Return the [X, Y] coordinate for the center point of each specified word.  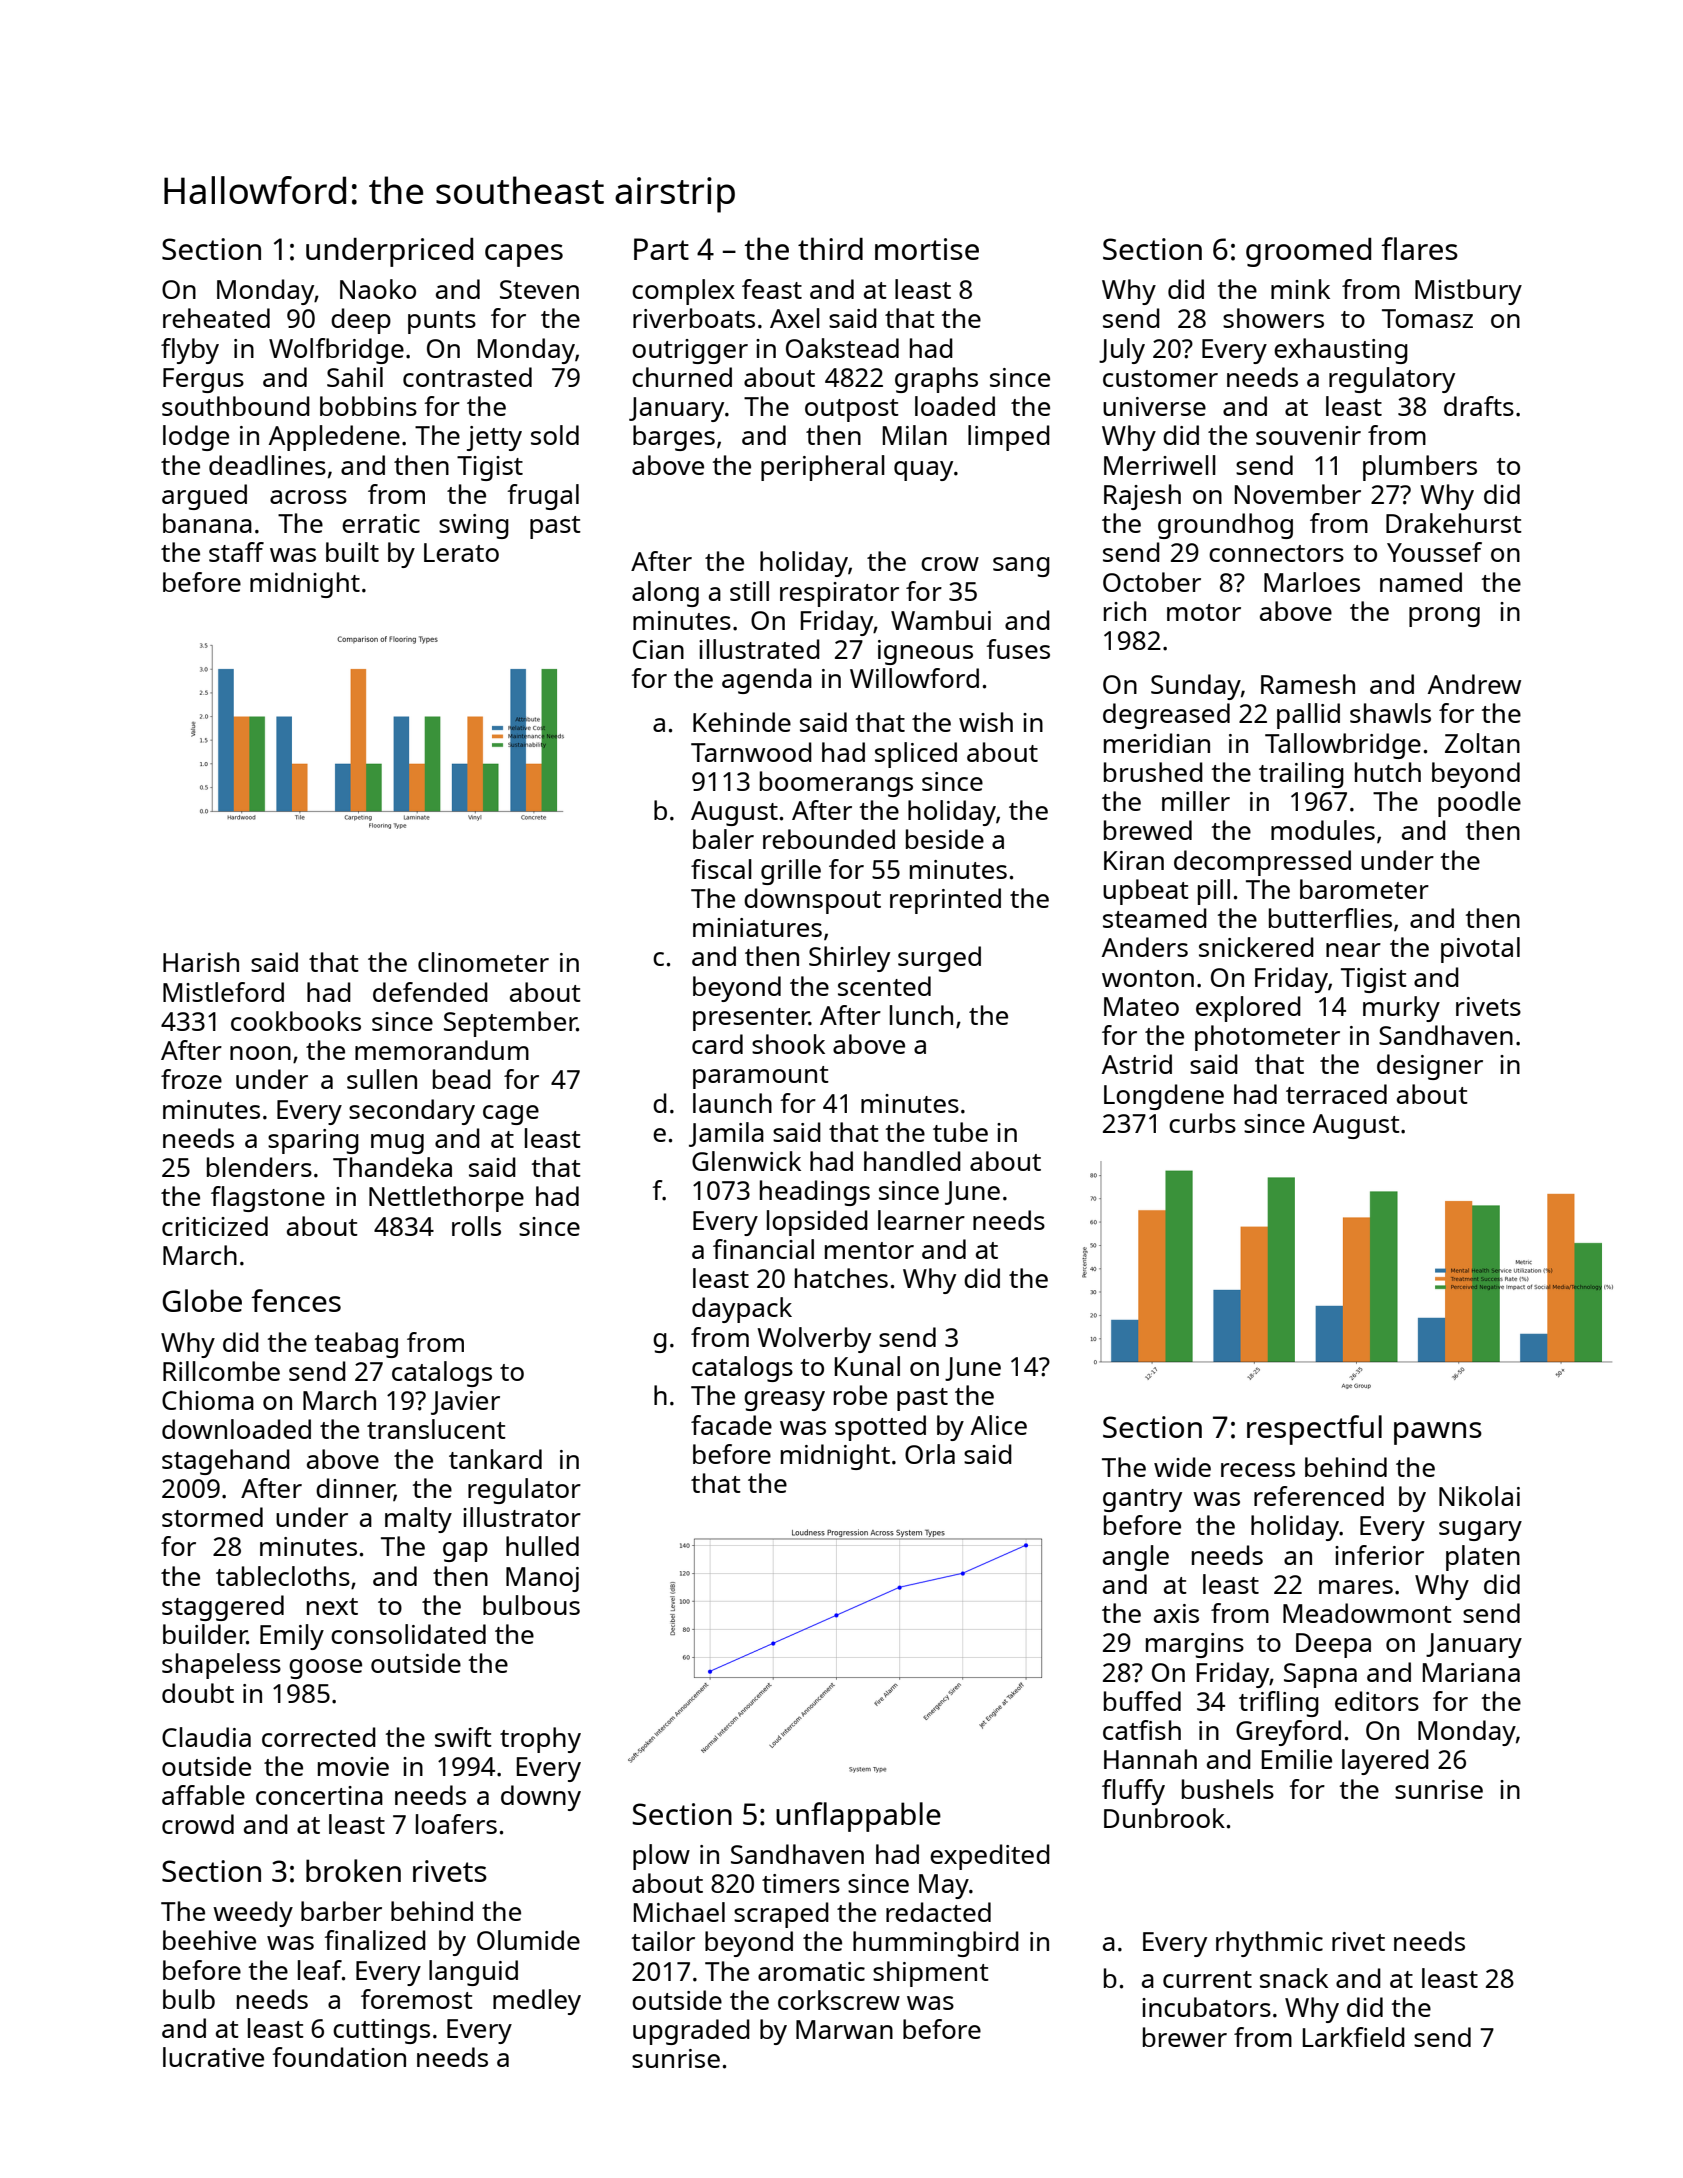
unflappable [858, 1817]
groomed [1308, 252]
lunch [921, 1015]
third [830, 248]
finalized [375, 1940]
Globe [202, 1300]
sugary [1480, 1531]
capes [524, 255]
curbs [1202, 1123]
